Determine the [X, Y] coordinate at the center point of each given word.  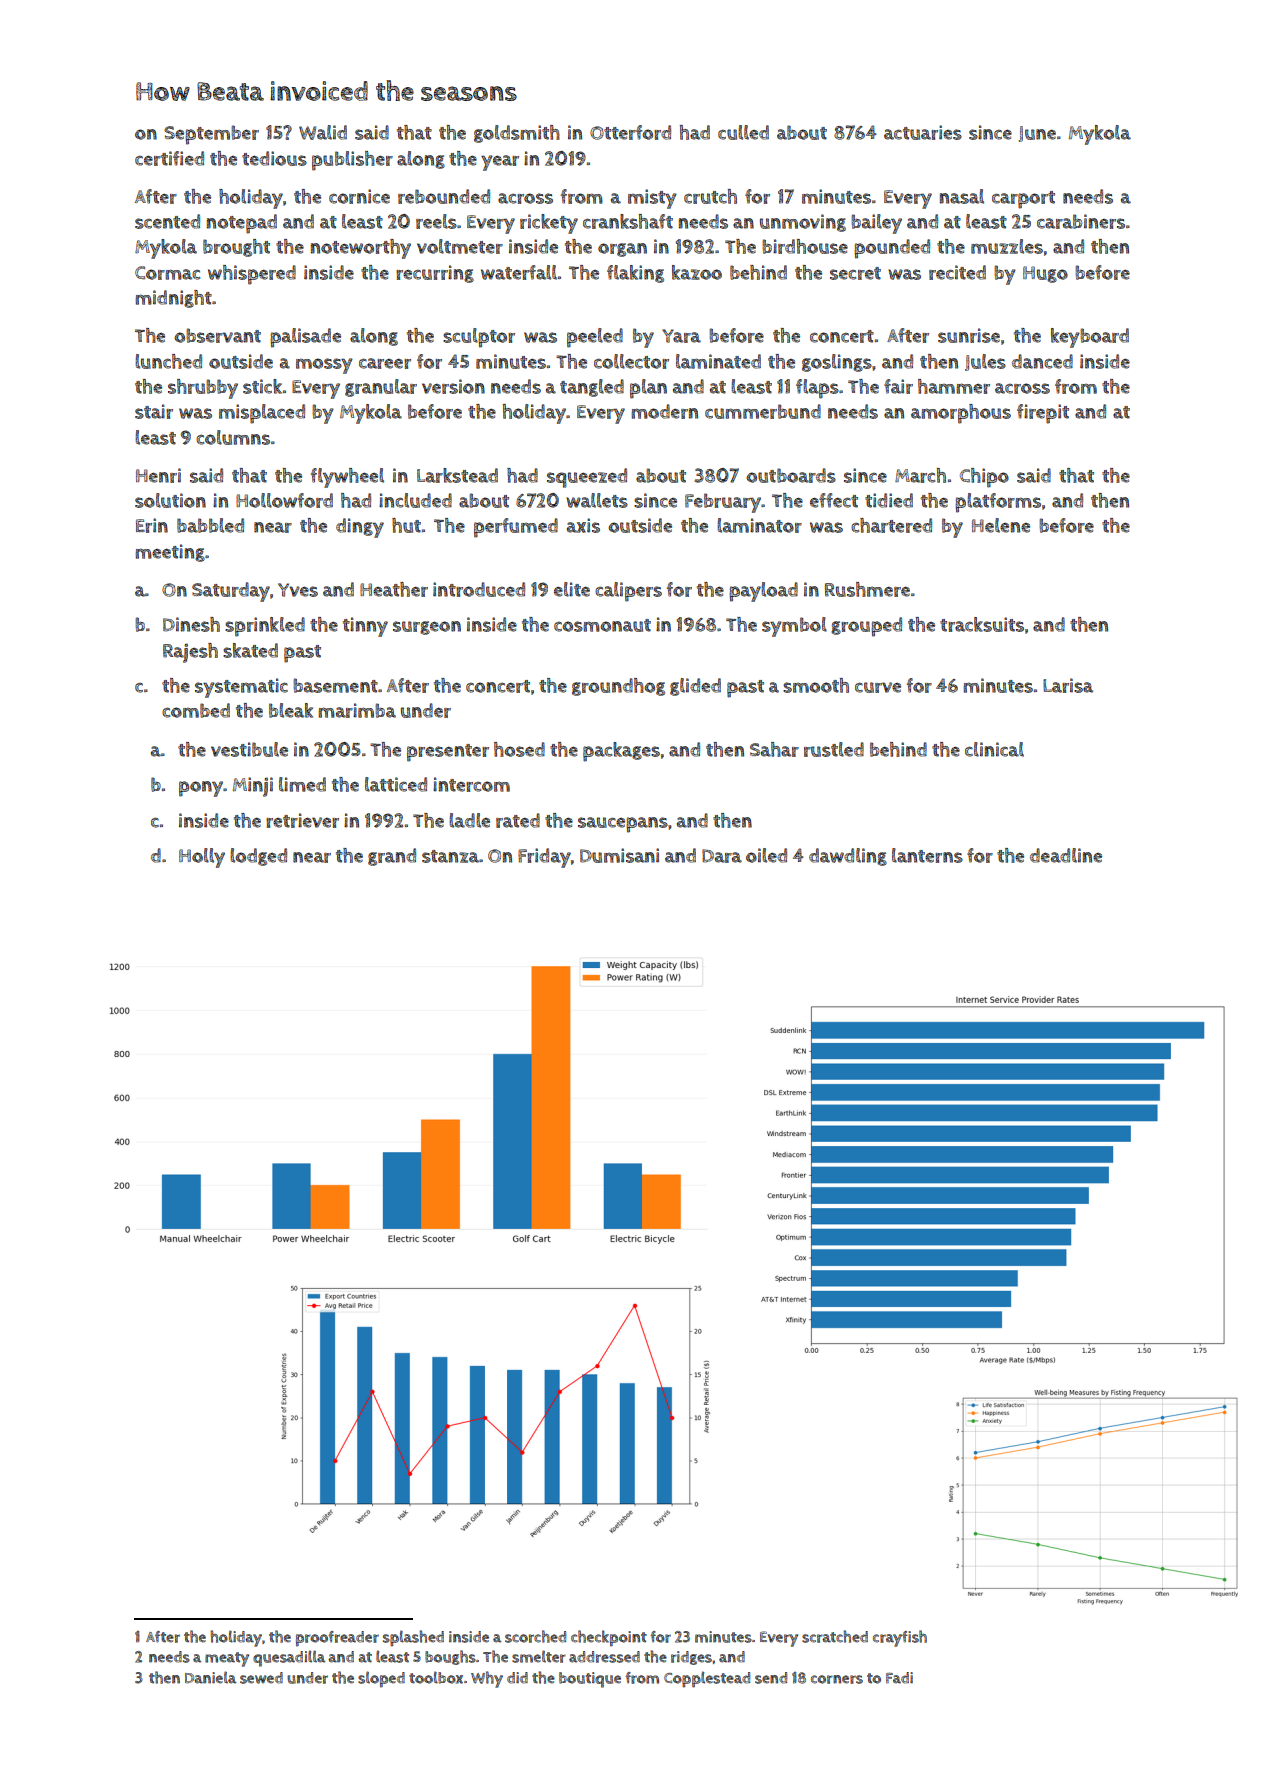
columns [233, 437]
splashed [413, 1638]
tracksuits [982, 624]
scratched [835, 1636]
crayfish [900, 1638]
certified [169, 158]
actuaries [923, 132]
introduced [479, 589]
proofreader [337, 1639]
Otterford [630, 132]
